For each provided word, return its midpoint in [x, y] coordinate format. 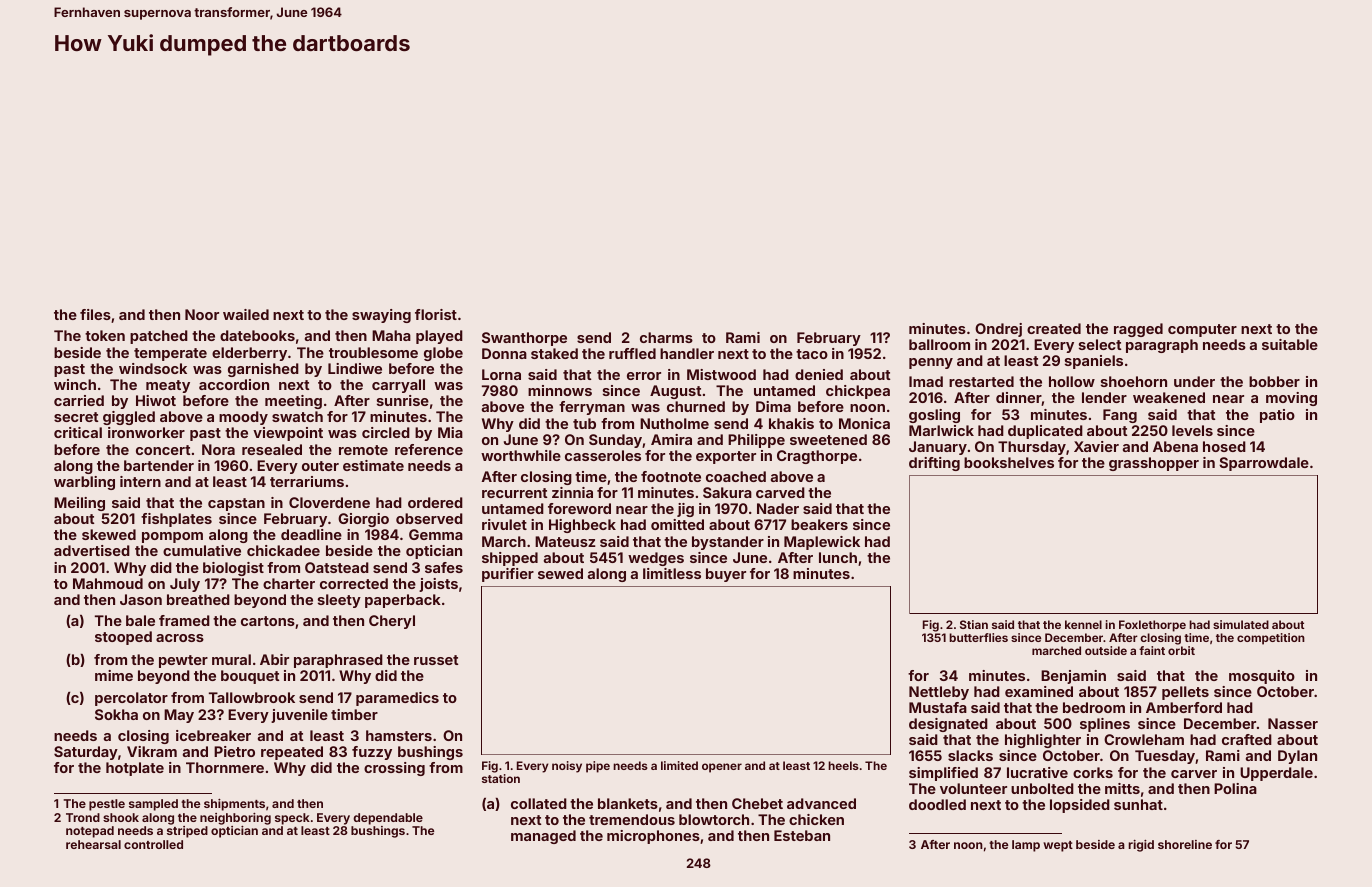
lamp [1026, 846]
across [180, 638]
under [1194, 381]
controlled [153, 844]
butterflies [978, 637]
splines [1105, 725]
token [105, 335]
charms [666, 337]
